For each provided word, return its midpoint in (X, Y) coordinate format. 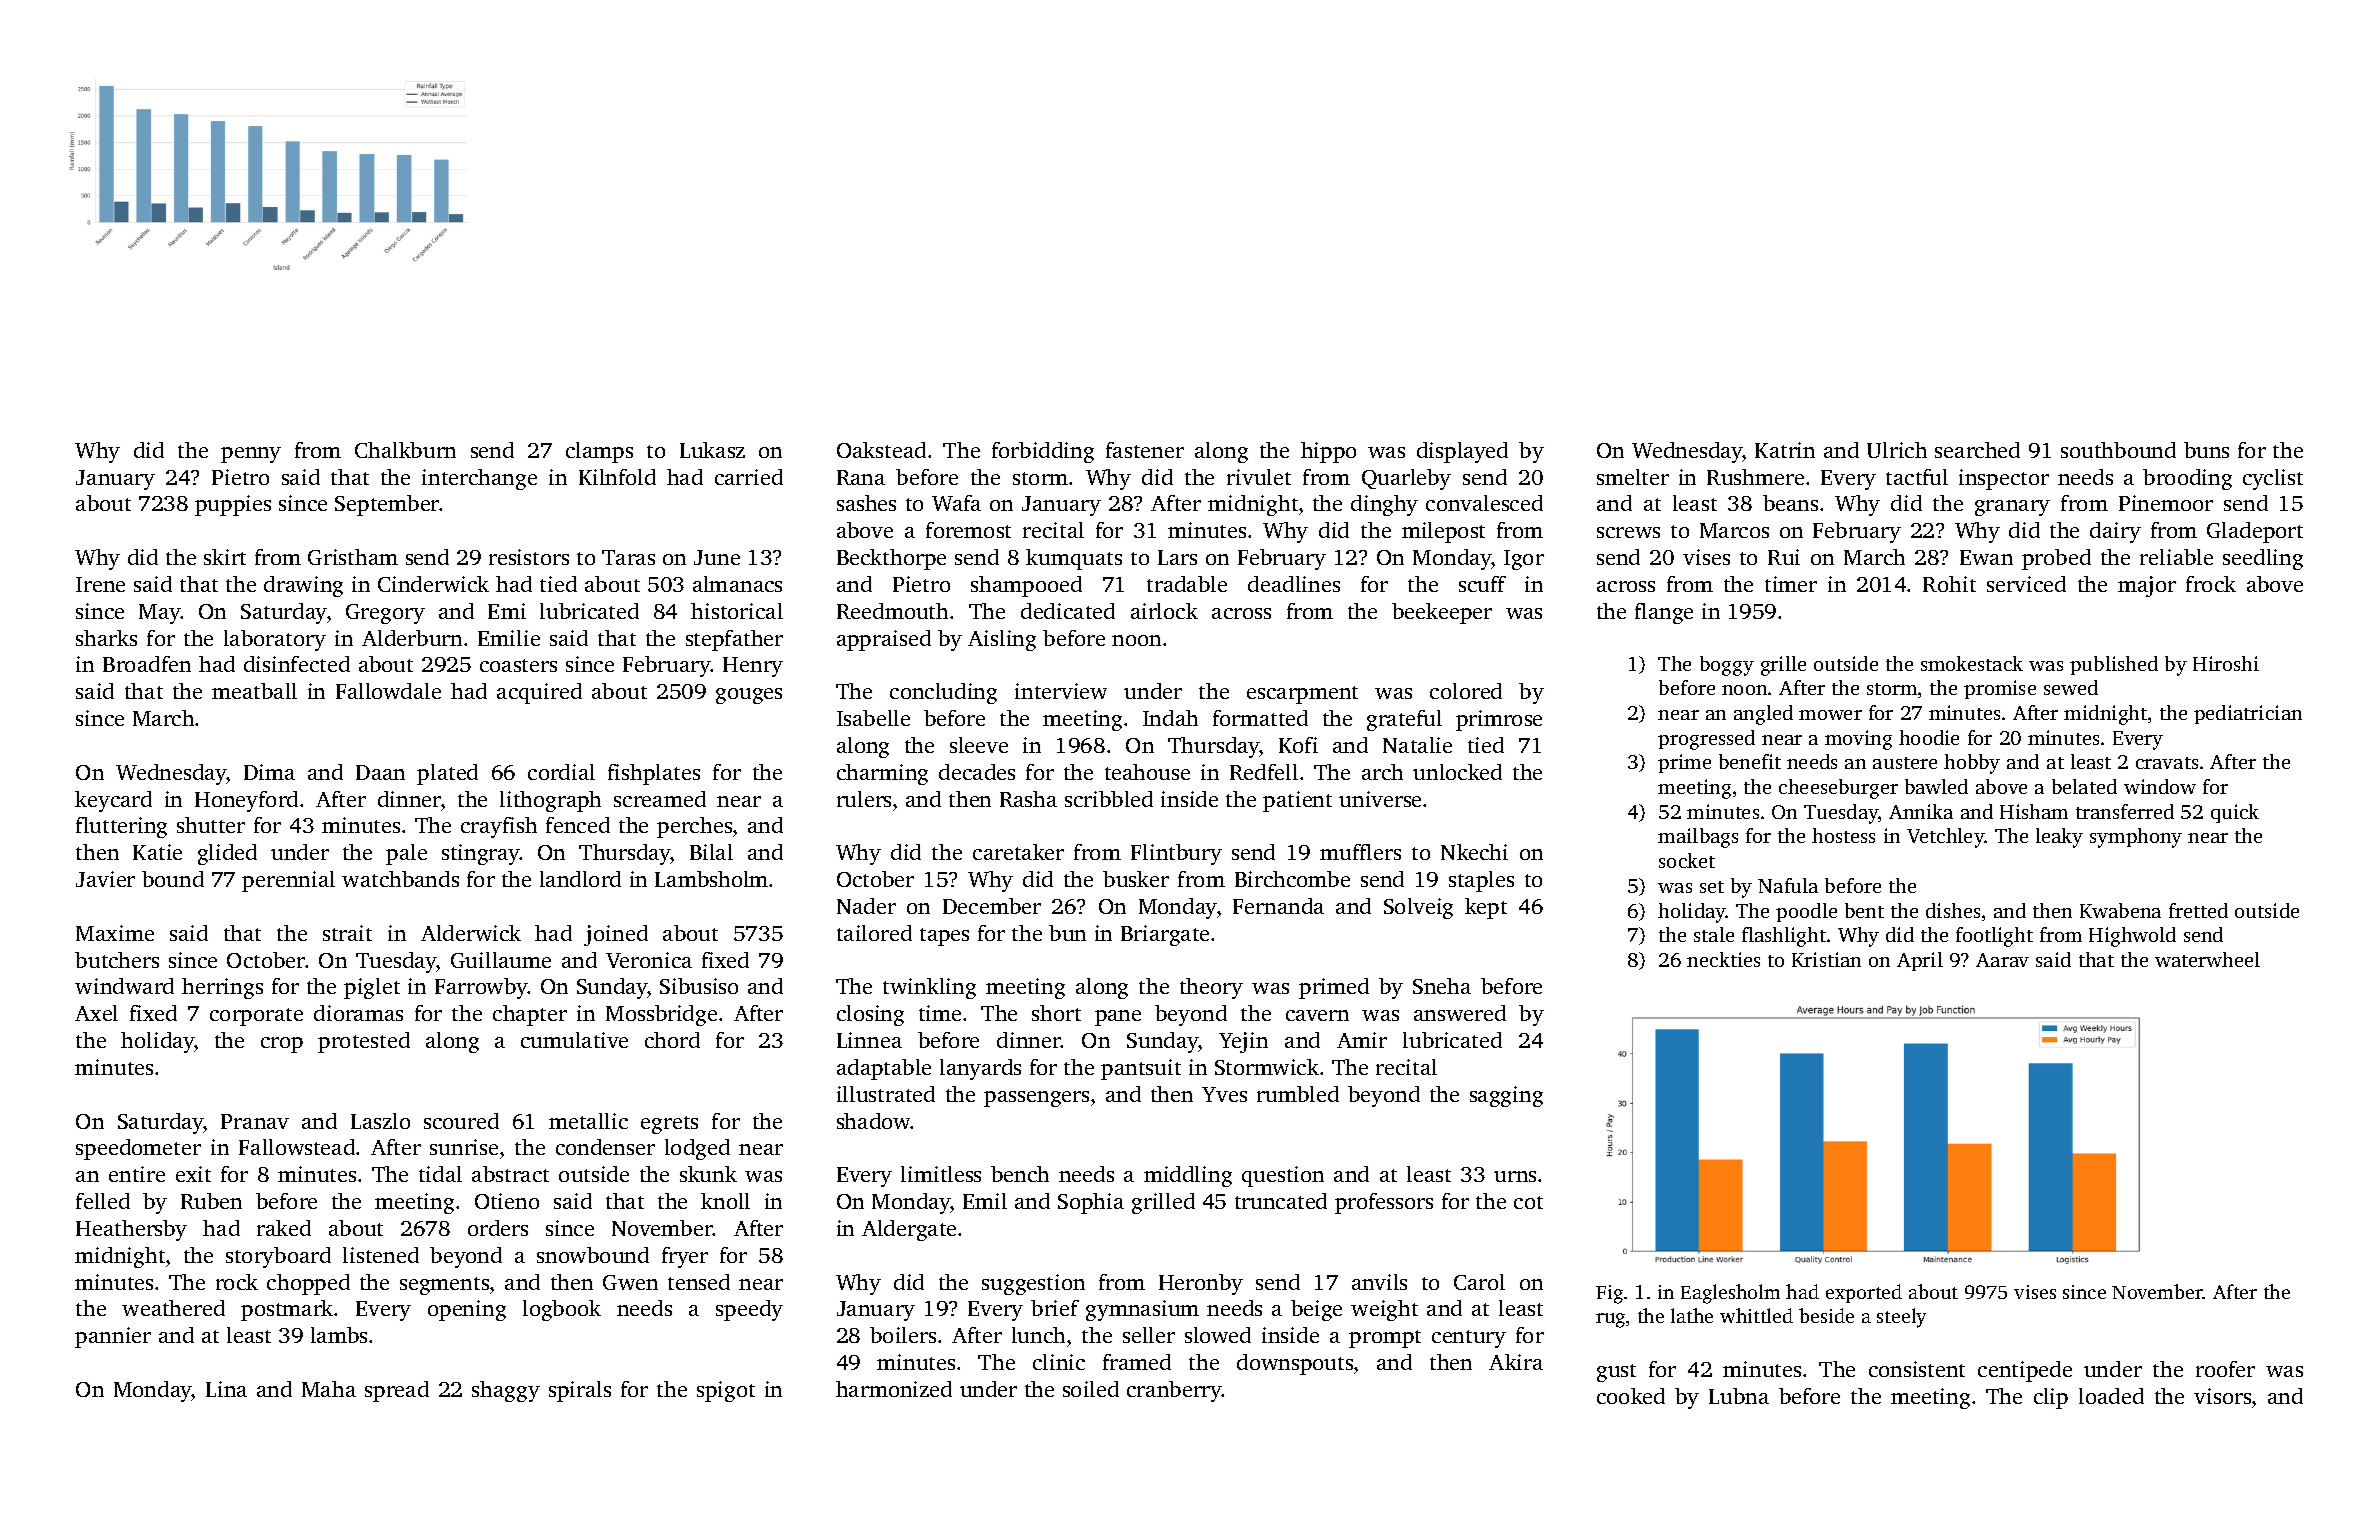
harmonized (894, 1389)
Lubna (1739, 1396)
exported (1864, 1293)
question (1283, 1176)
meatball (254, 691)
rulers (864, 799)
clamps (599, 452)
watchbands (400, 879)
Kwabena (2120, 910)
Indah (1170, 718)
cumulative (574, 1040)
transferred (2125, 811)
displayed (1462, 452)
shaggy (506, 1391)
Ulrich (1897, 450)
